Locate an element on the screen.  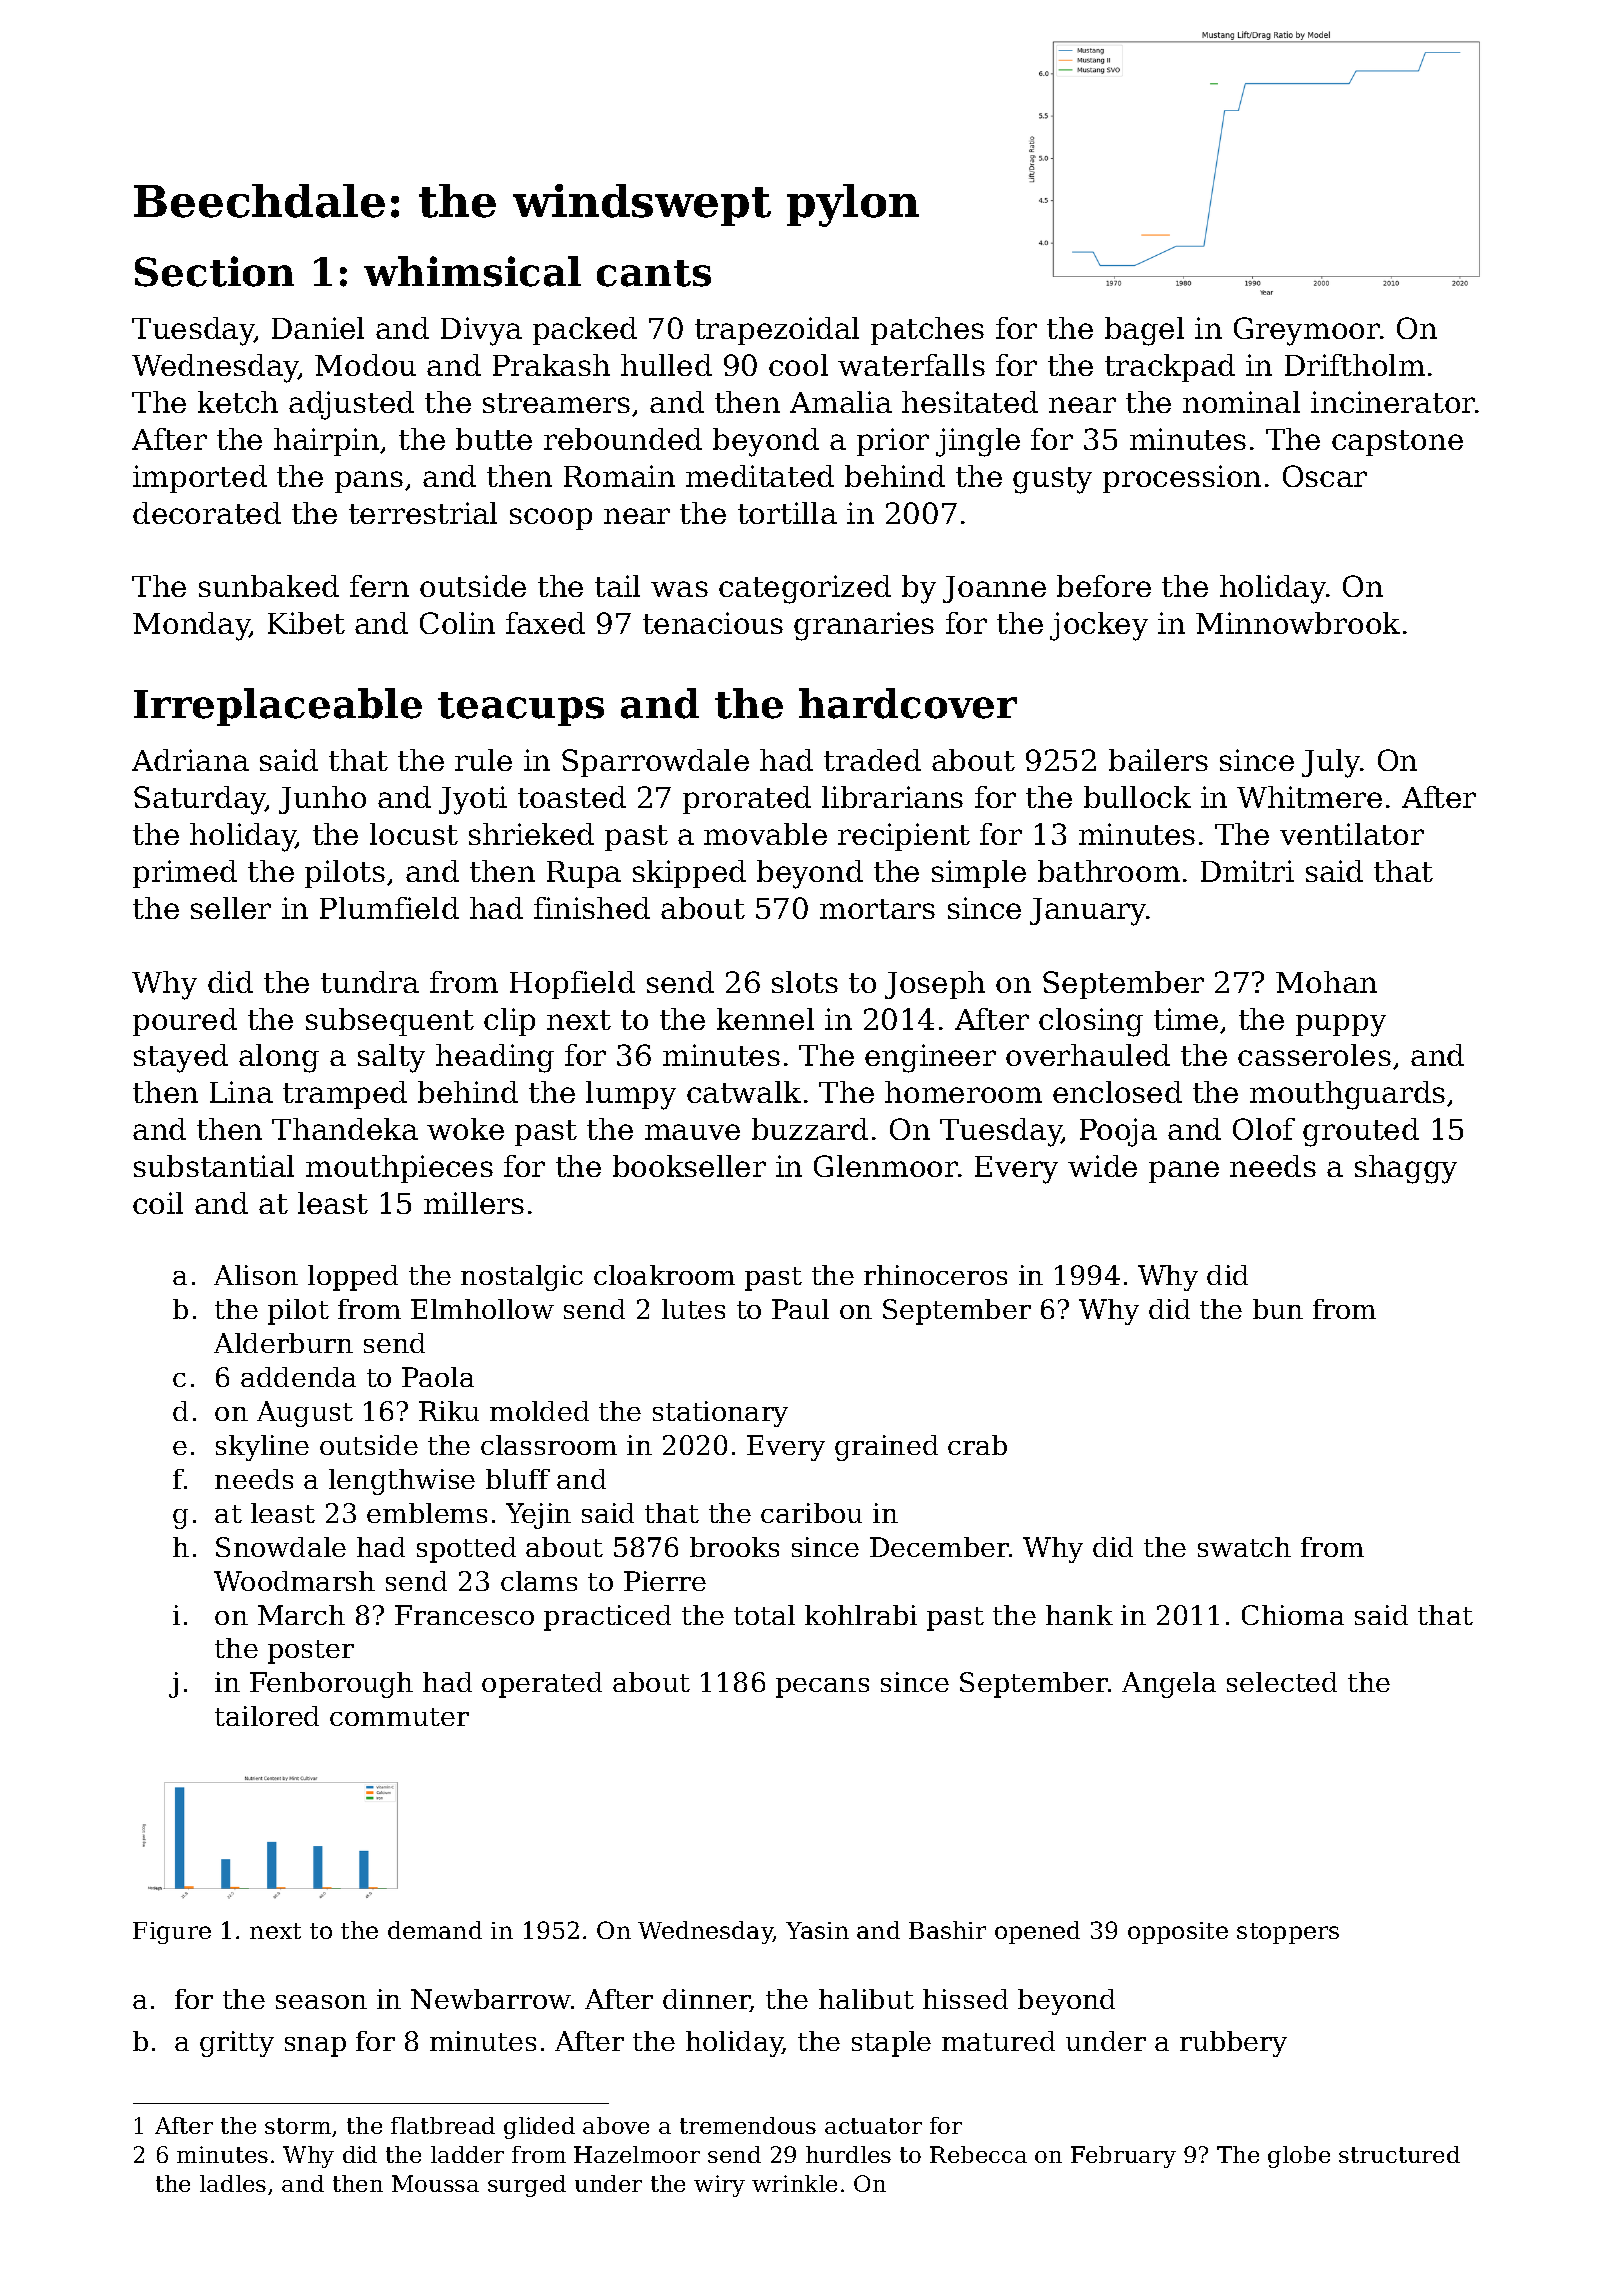
engineer is located at coordinates (930, 1058).
